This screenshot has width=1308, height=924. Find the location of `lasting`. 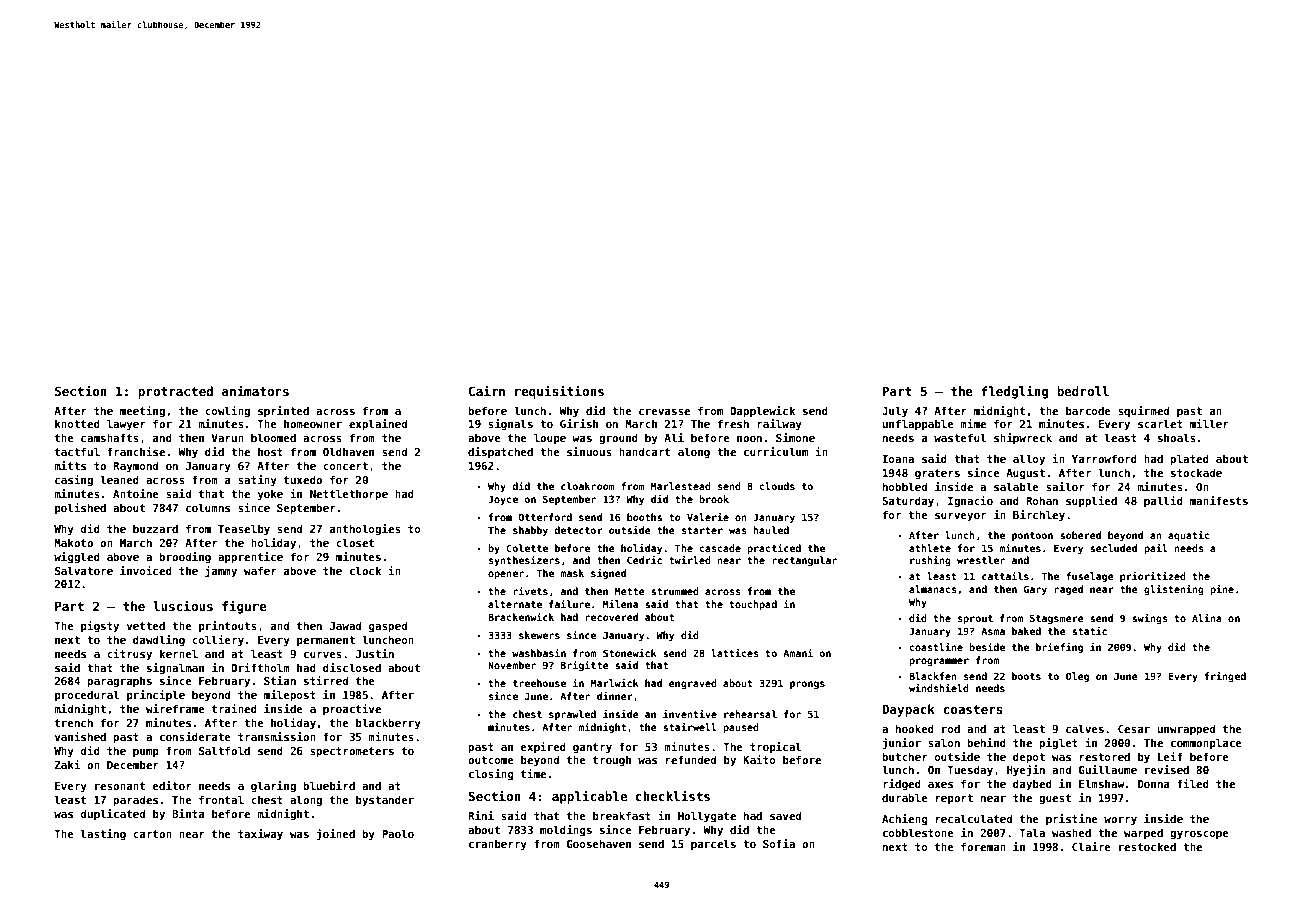

lasting is located at coordinates (103, 834).
